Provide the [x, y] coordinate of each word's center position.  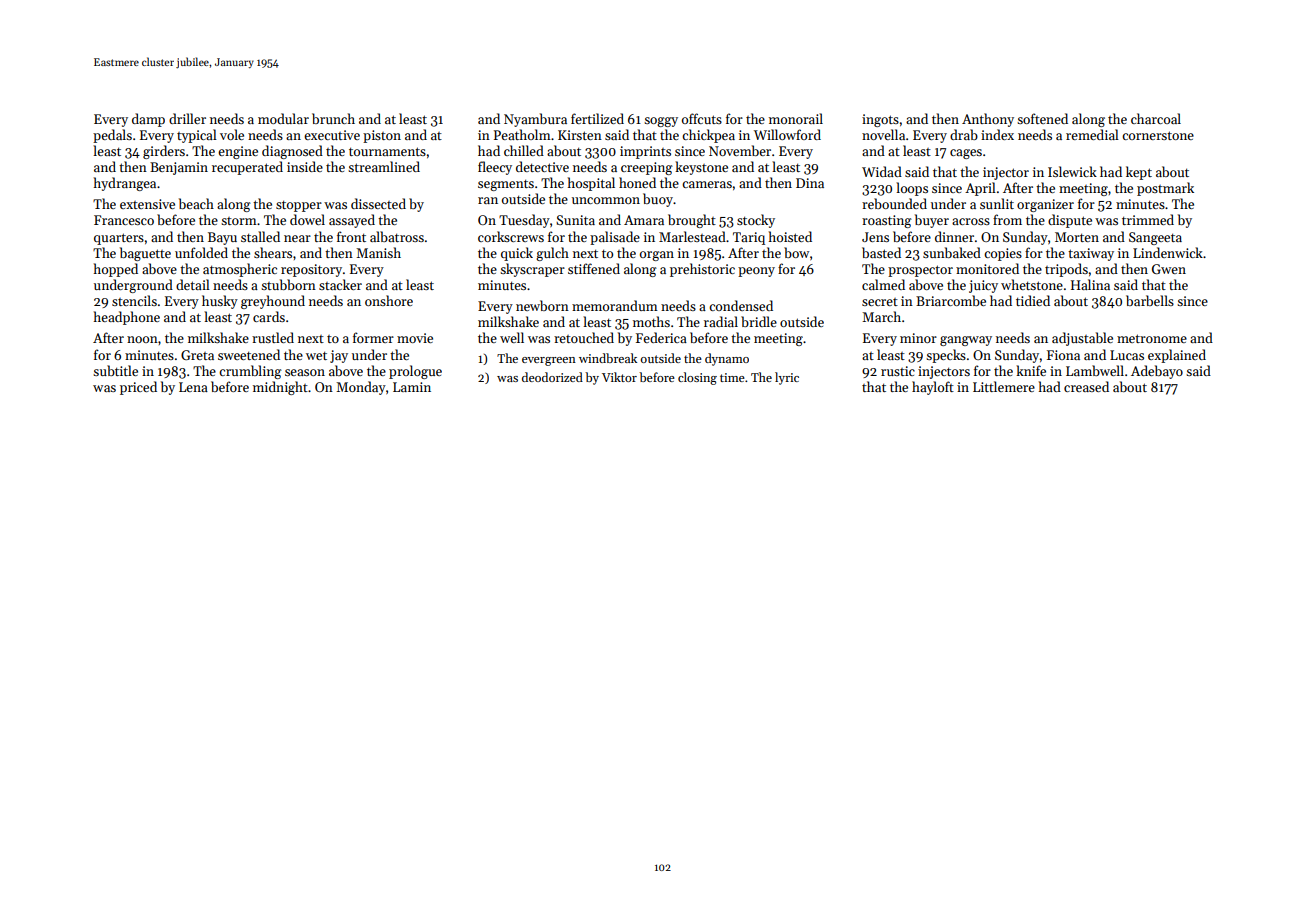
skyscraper [532, 270]
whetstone [1032, 284]
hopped [116, 270]
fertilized [597, 118]
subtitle [115, 370]
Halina [1090, 284]
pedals [112, 136]
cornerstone [1158, 135]
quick [517, 254]
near [297, 238]
